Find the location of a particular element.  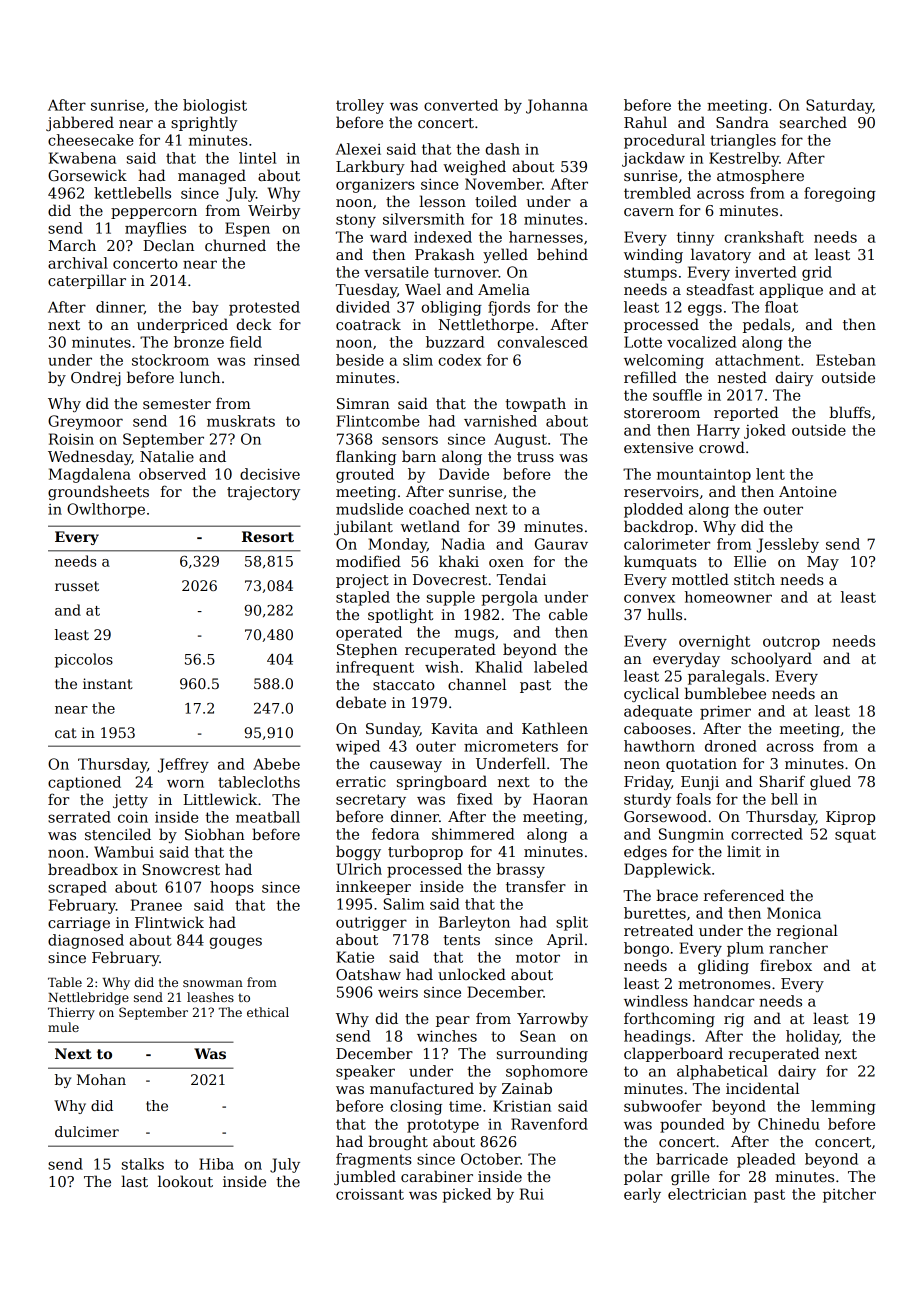

Antoine is located at coordinates (808, 491).
